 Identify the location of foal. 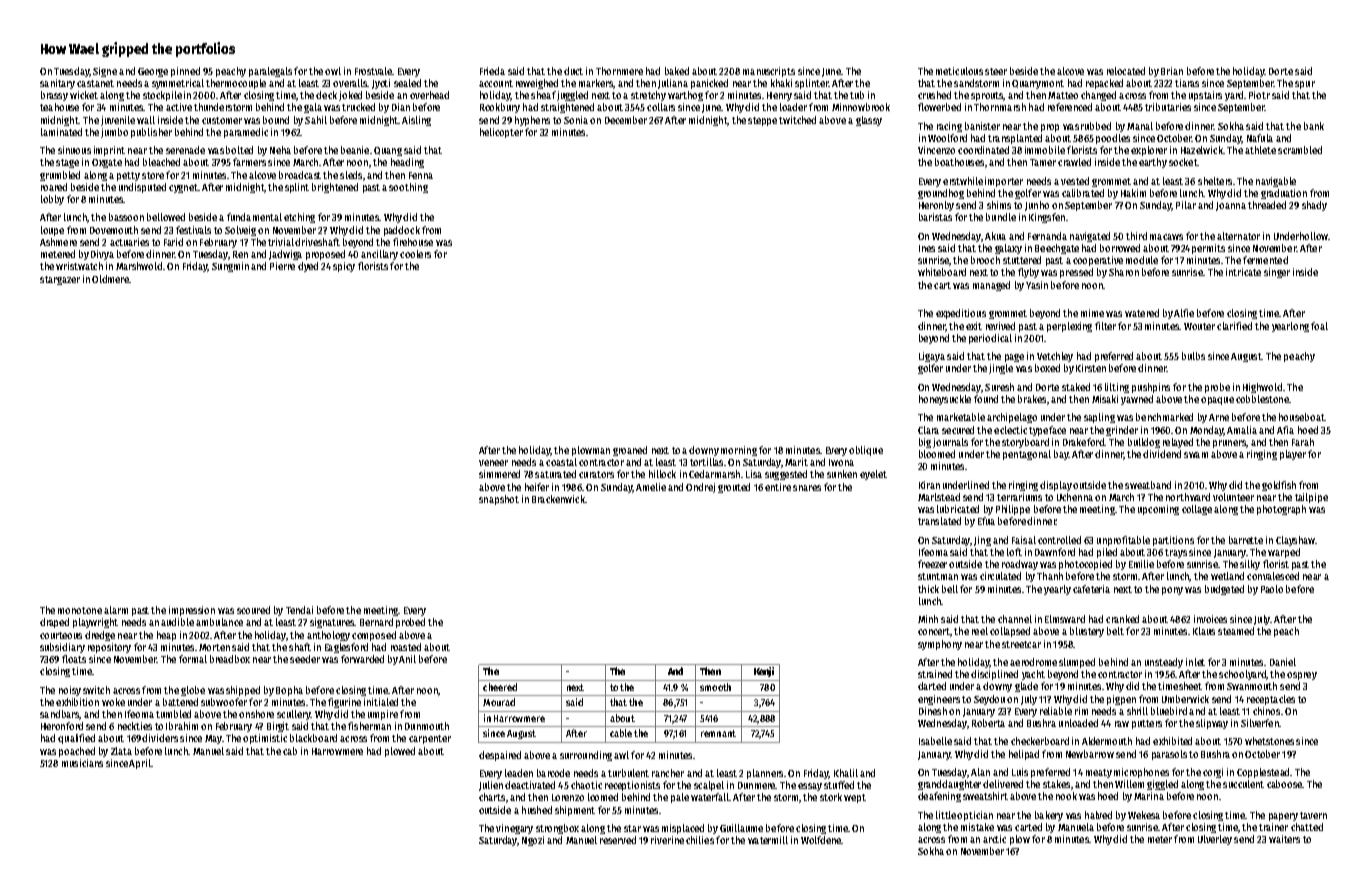
(1319, 326).
